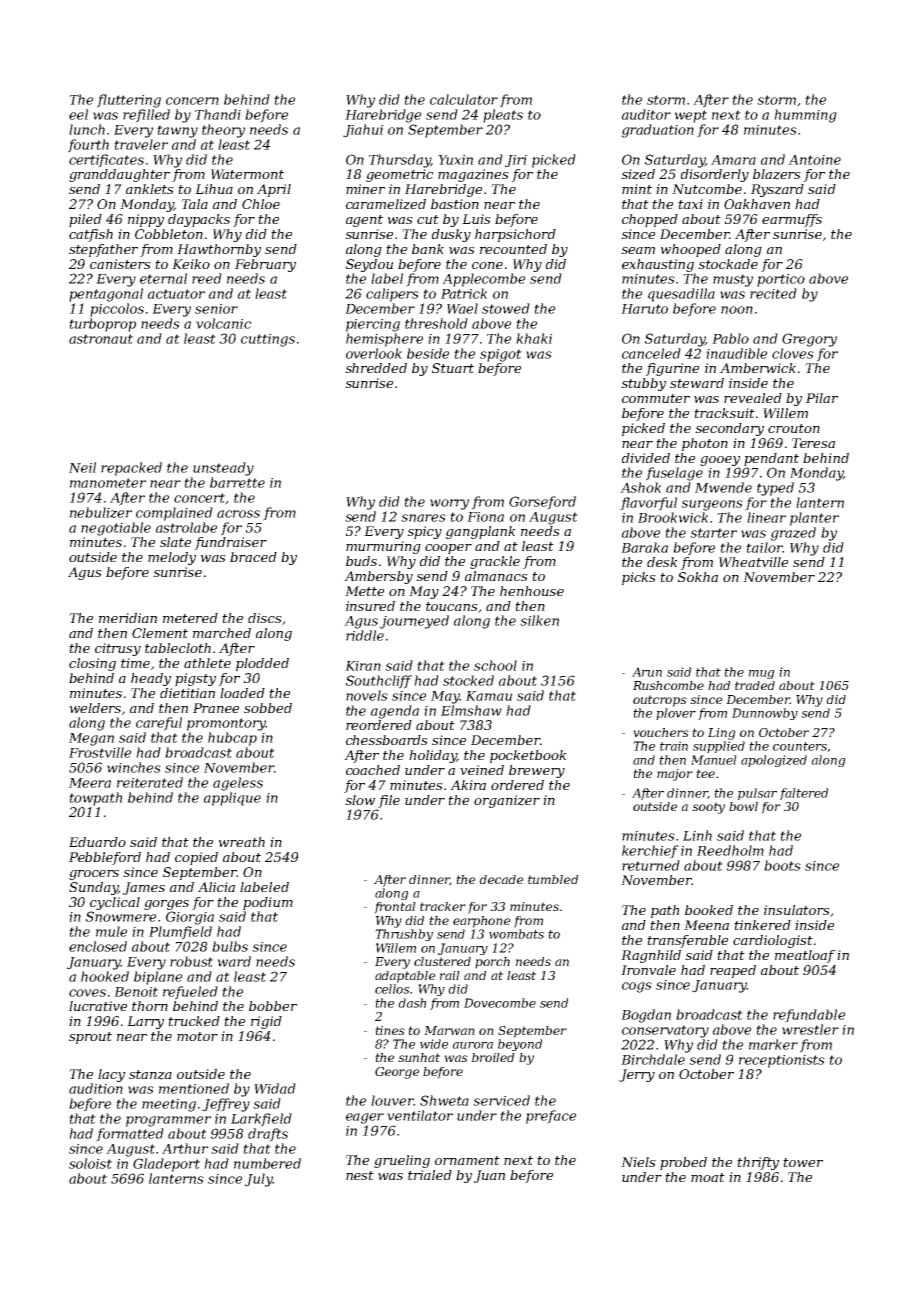 The image size is (924, 1308). What do you see at coordinates (364, 221) in the screenshot?
I see `agent` at bounding box center [364, 221].
